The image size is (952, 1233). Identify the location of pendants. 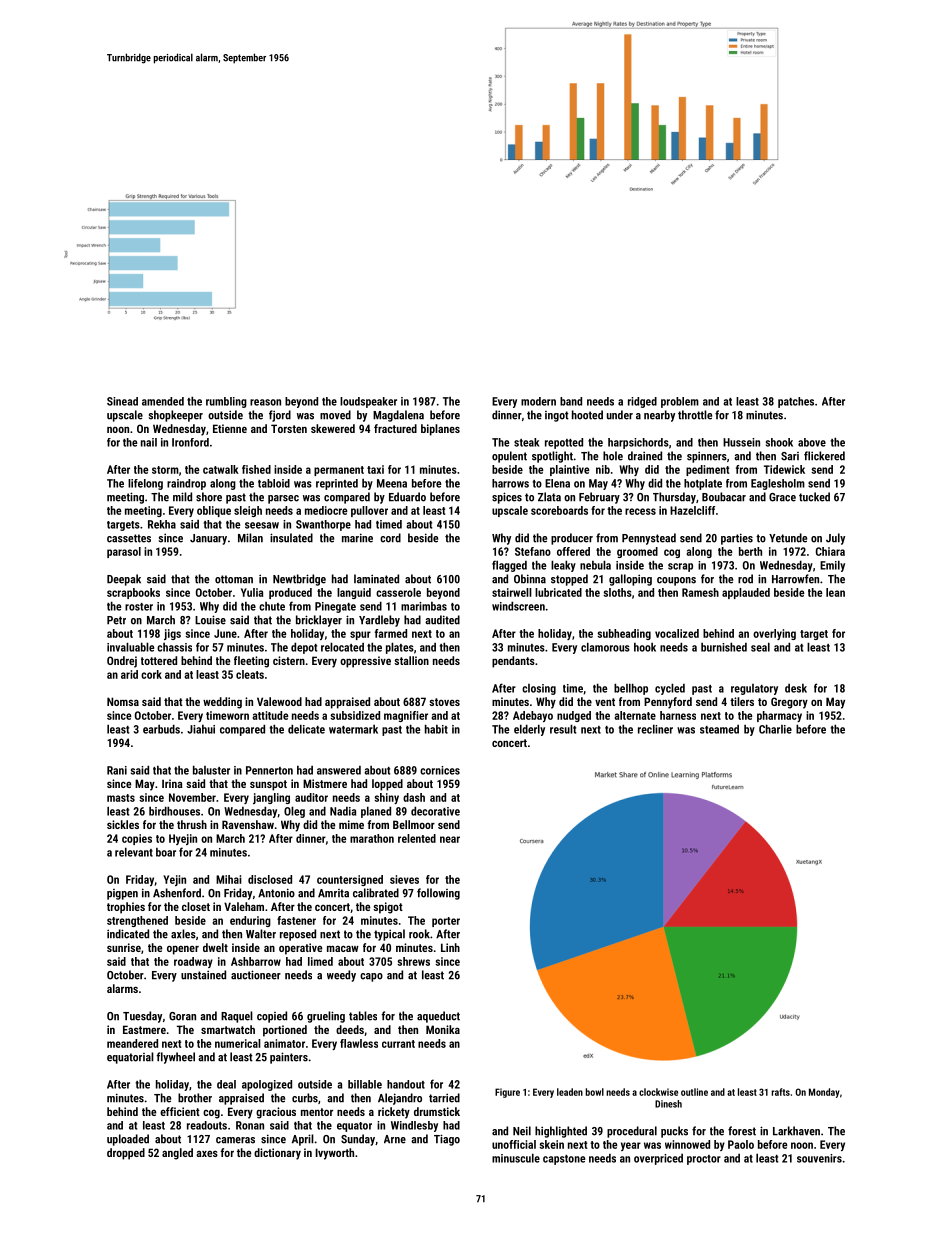
(513, 662).
